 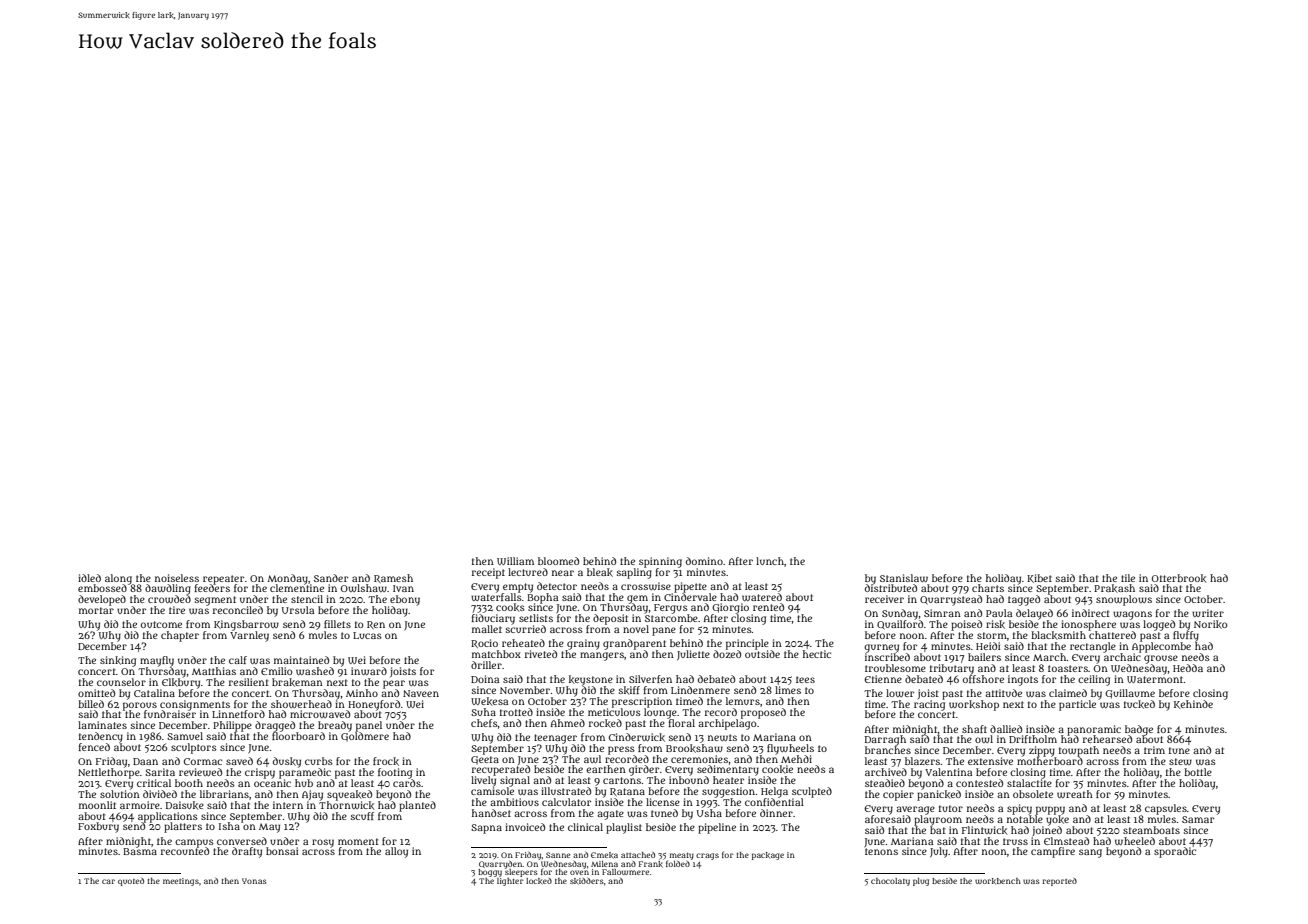 I want to click on package, so click(x=768, y=856).
